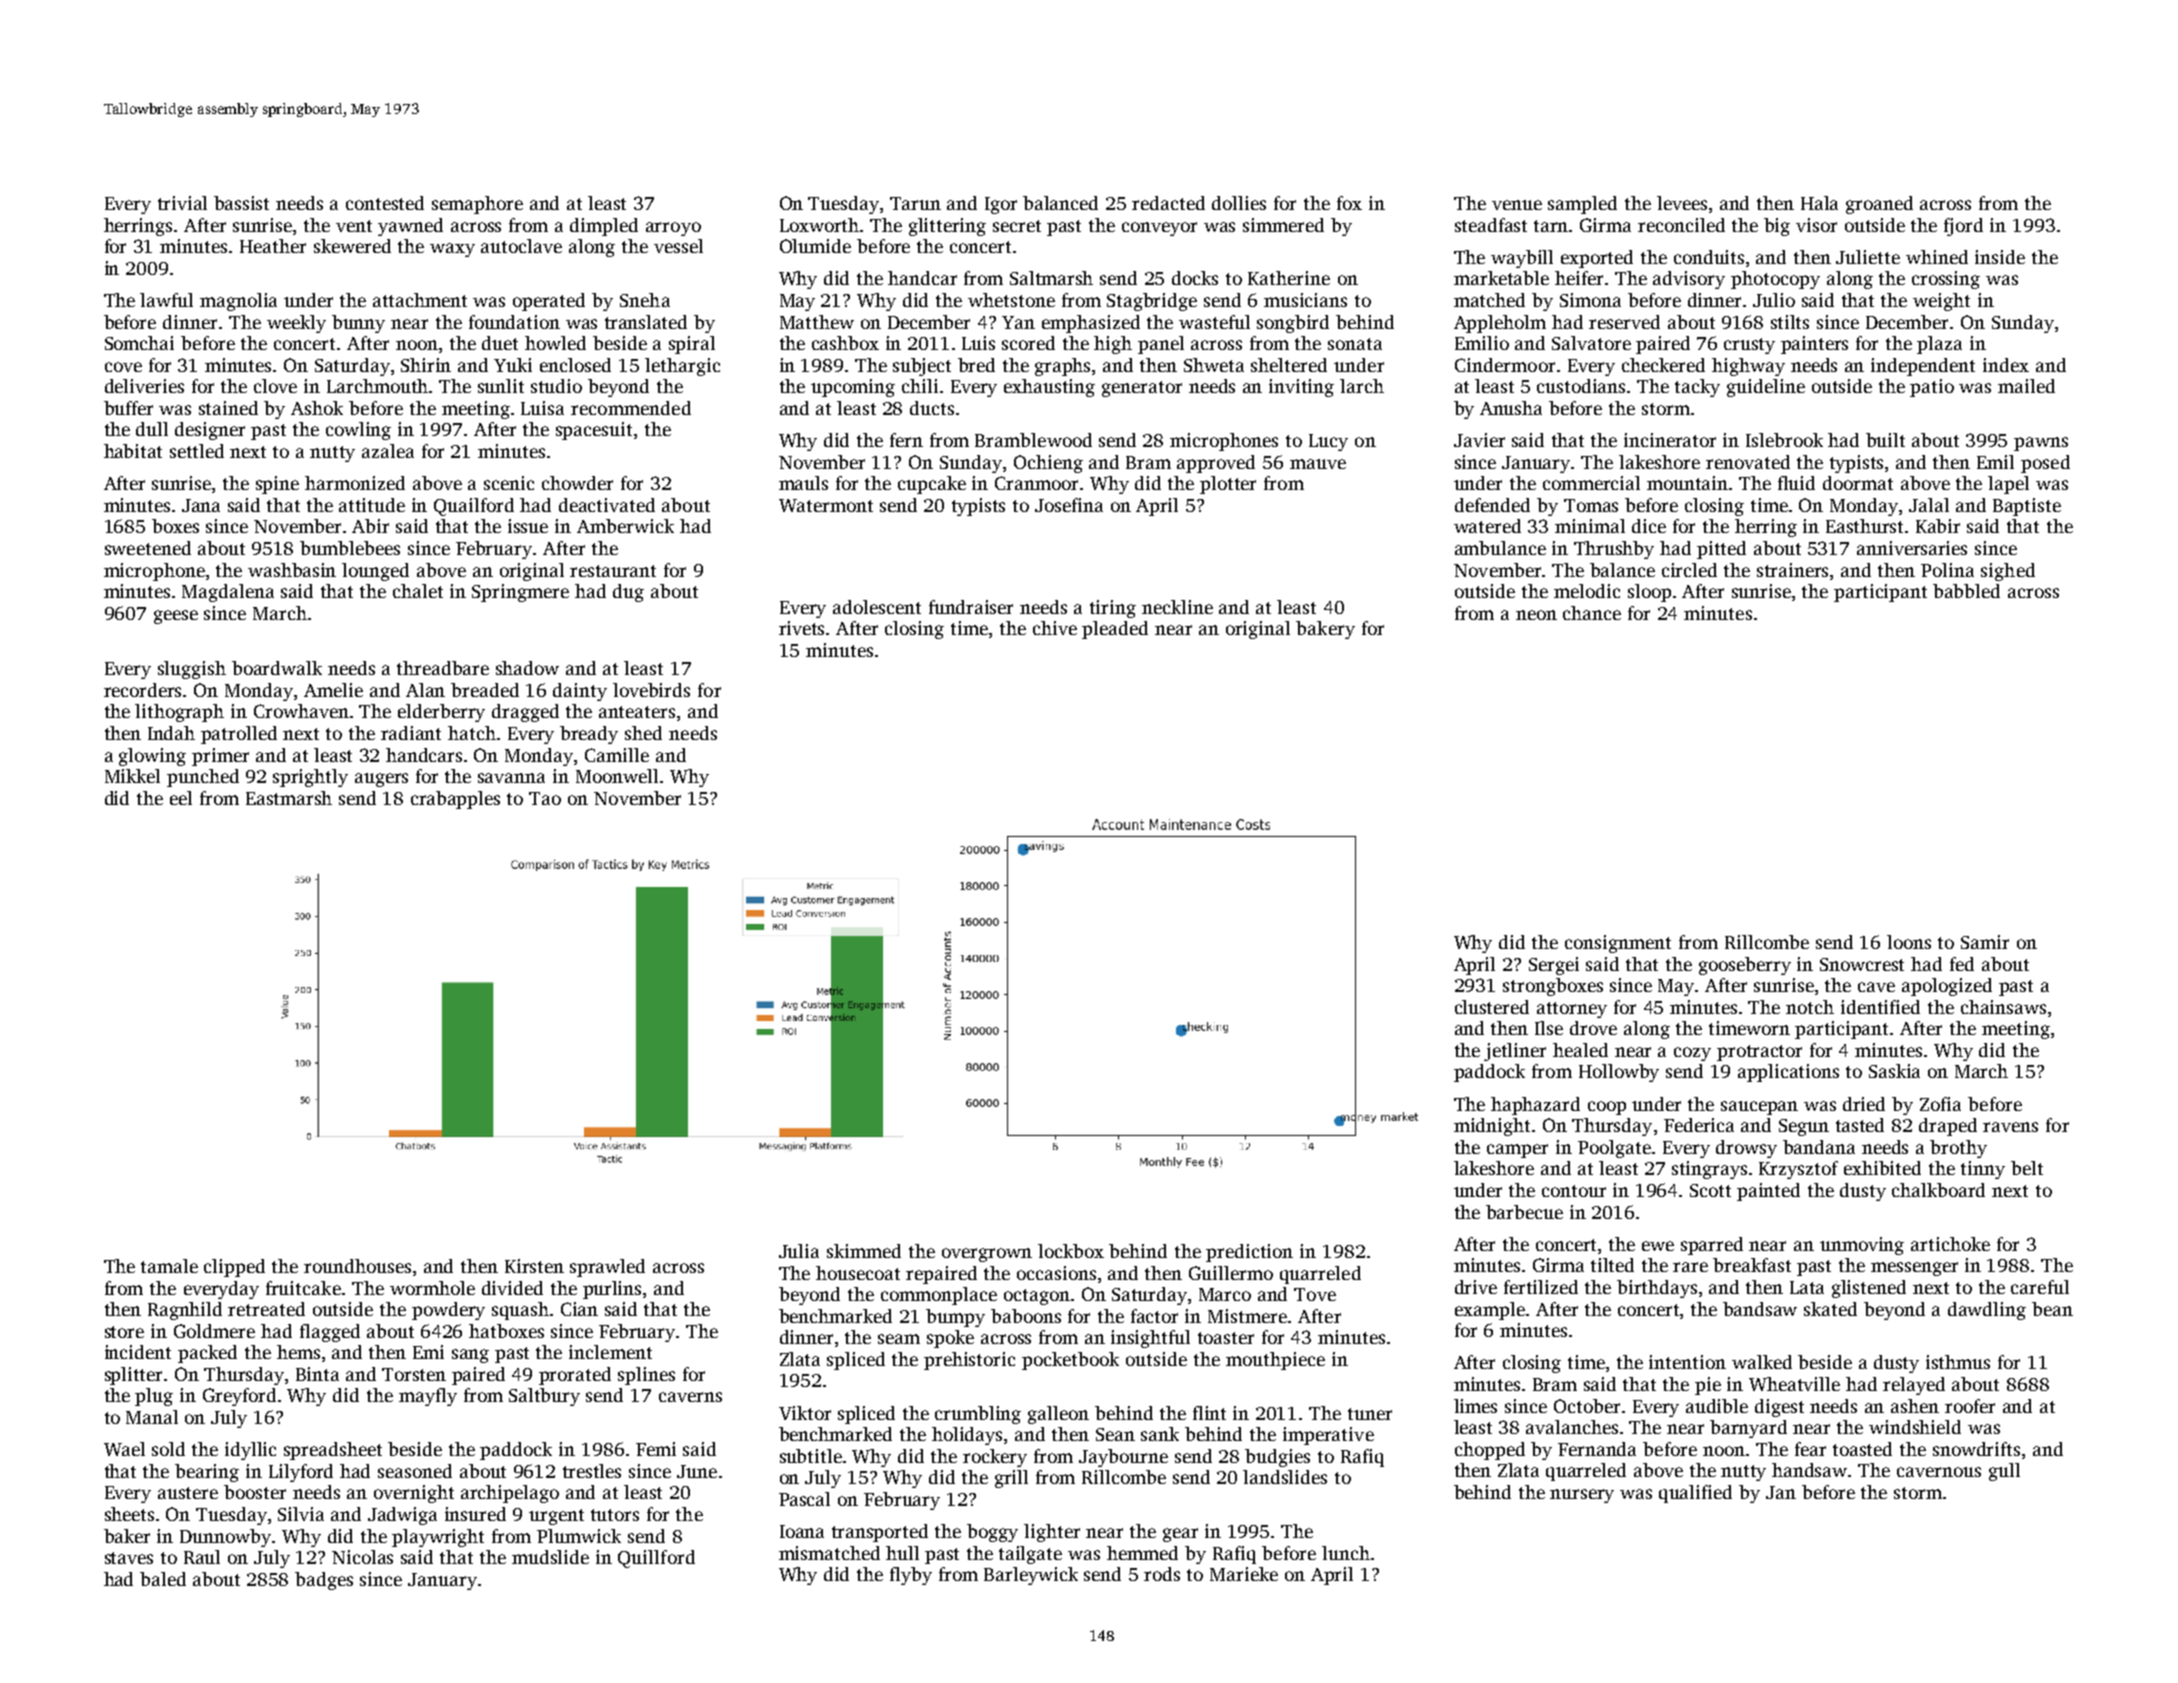 The width and height of the screenshot is (2178, 1683). What do you see at coordinates (656, 1559) in the screenshot?
I see `Quillford` at bounding box center [656, 1559].
